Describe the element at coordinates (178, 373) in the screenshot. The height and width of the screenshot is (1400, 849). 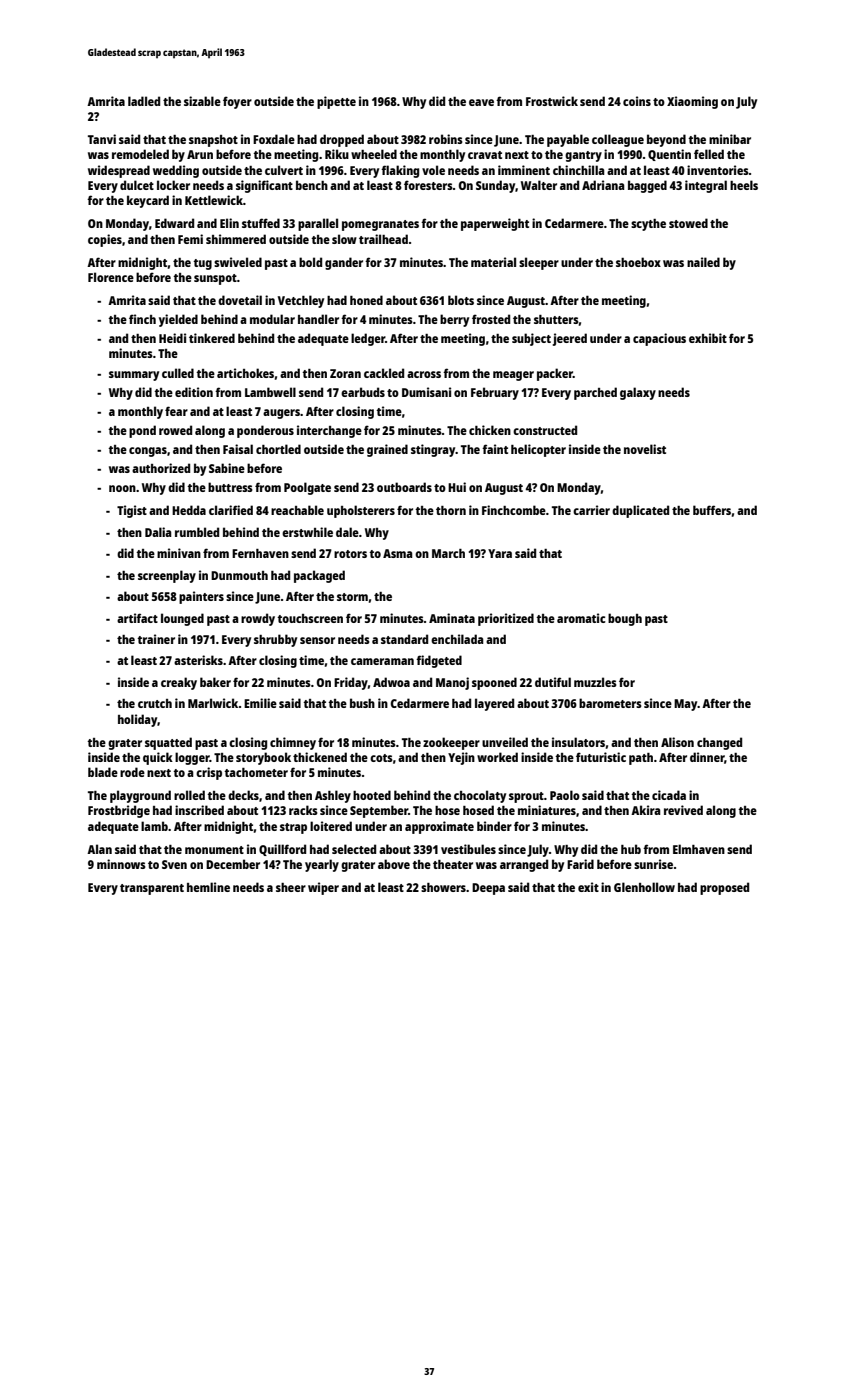
I see `culled` at that location.
